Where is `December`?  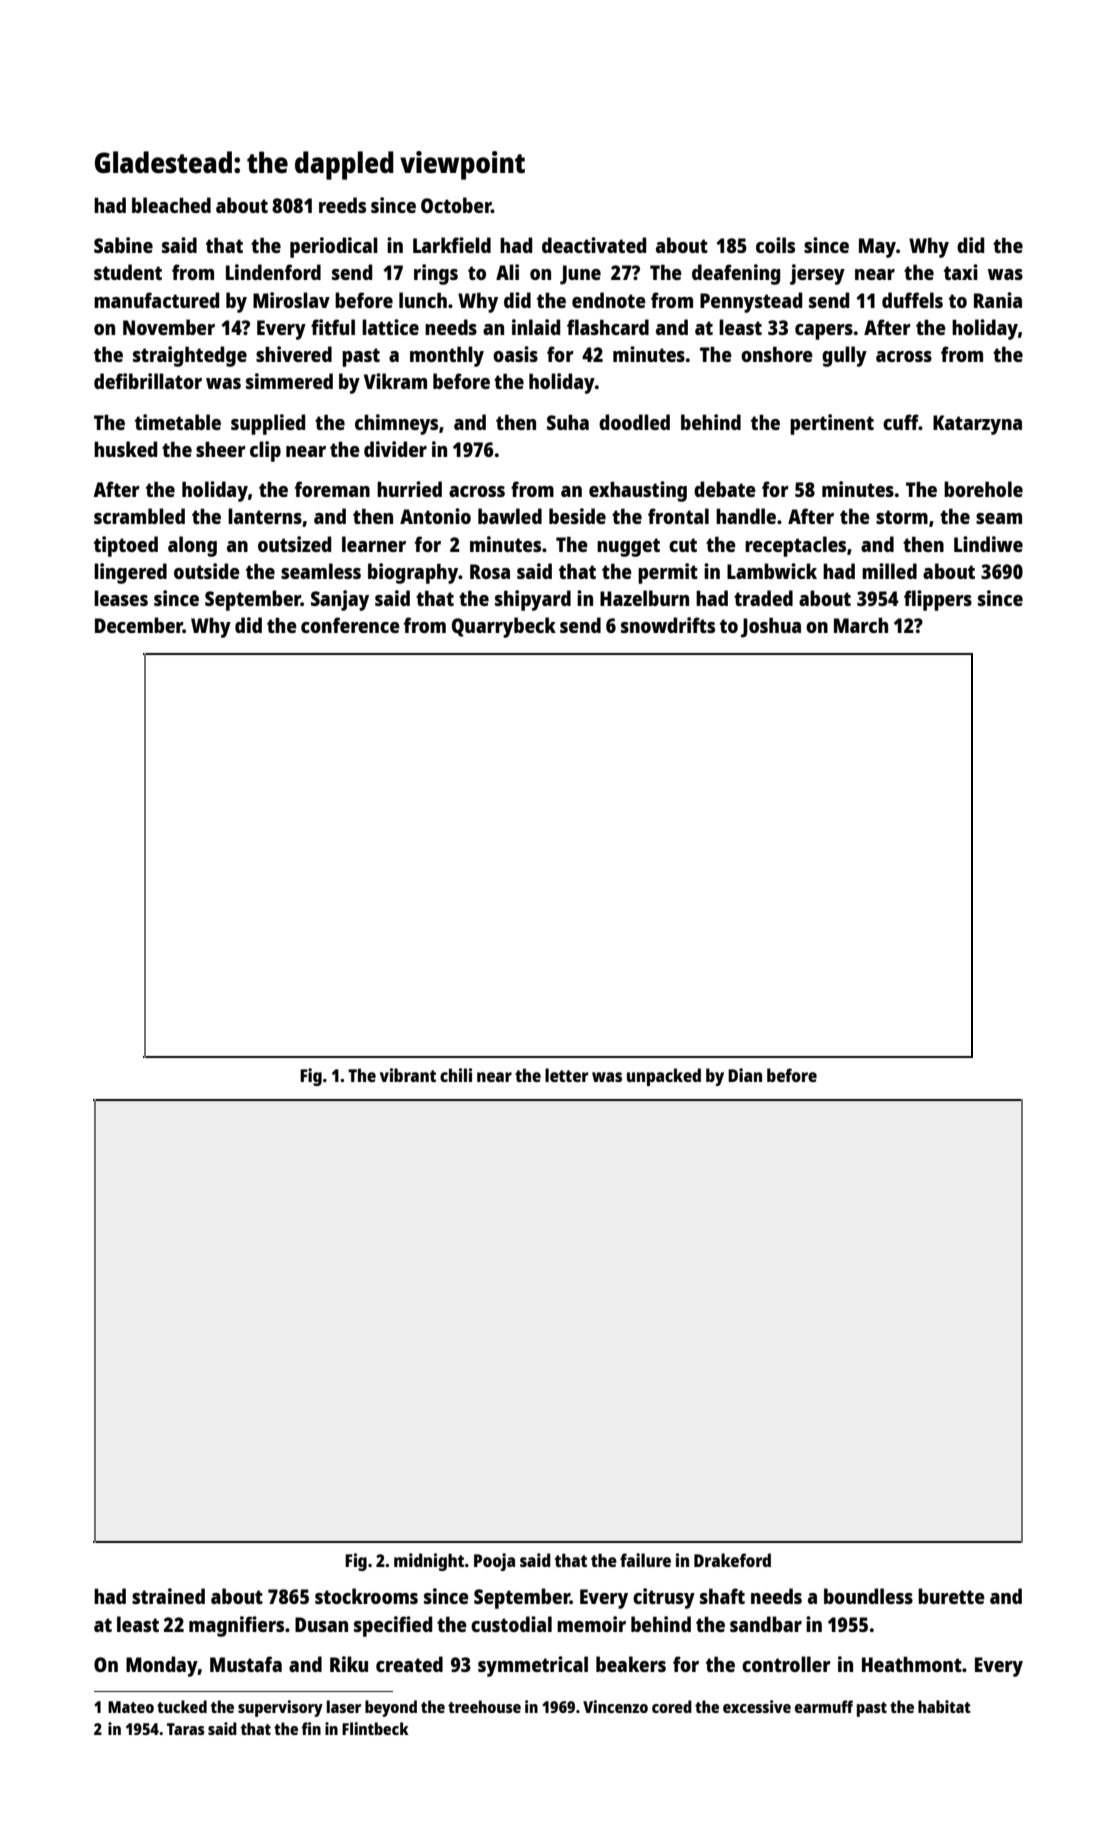
December is located at coordinates (139, 625).
